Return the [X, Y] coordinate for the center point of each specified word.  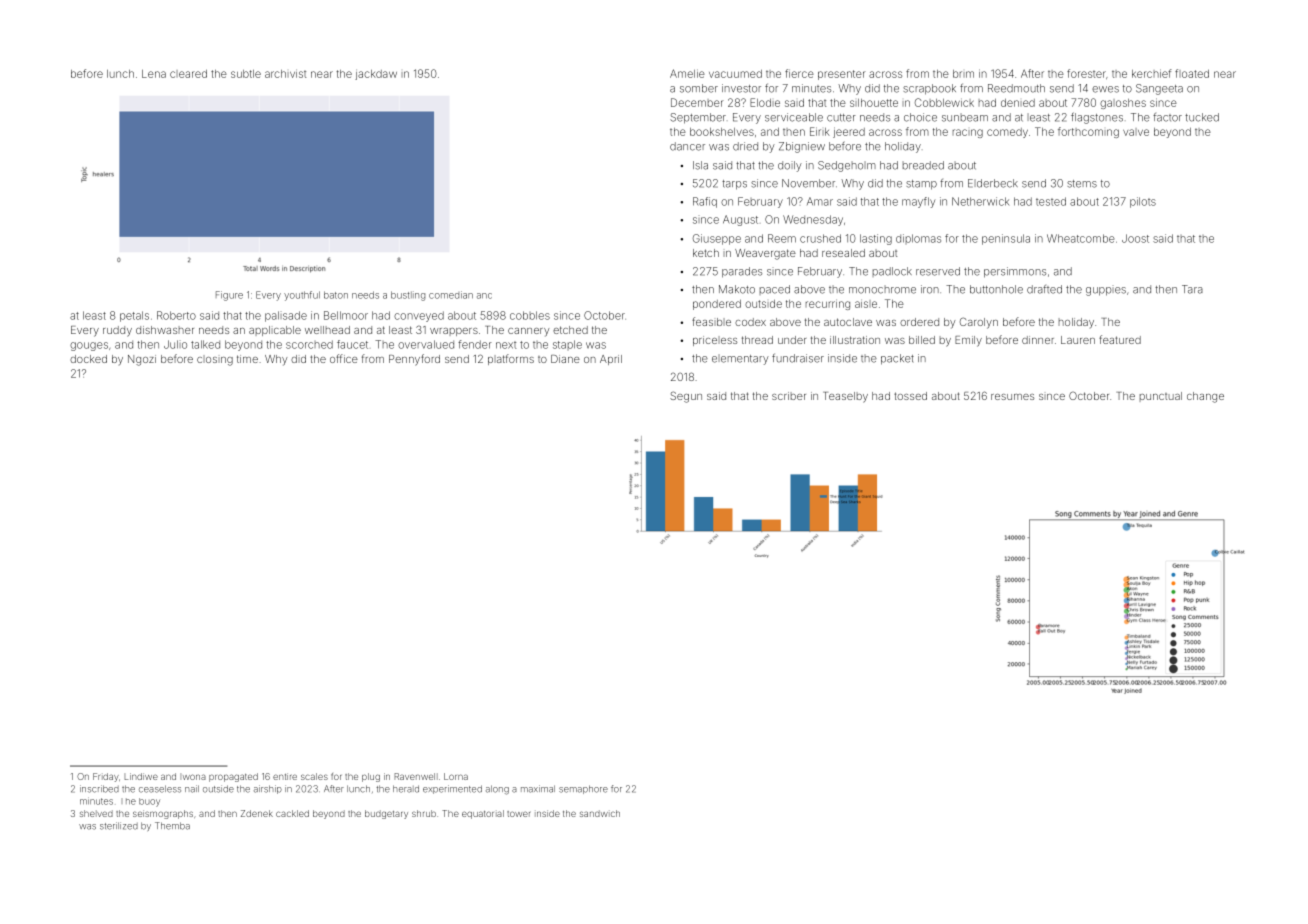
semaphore [583, 789]
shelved [96, 813]
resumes [1012, 397]
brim [963, 74]
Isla [700, 165]
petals [134, 316]
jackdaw [376, 75]
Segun [686, 397]
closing [215, 360]
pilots [1143, 202]
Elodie [765, 102]
